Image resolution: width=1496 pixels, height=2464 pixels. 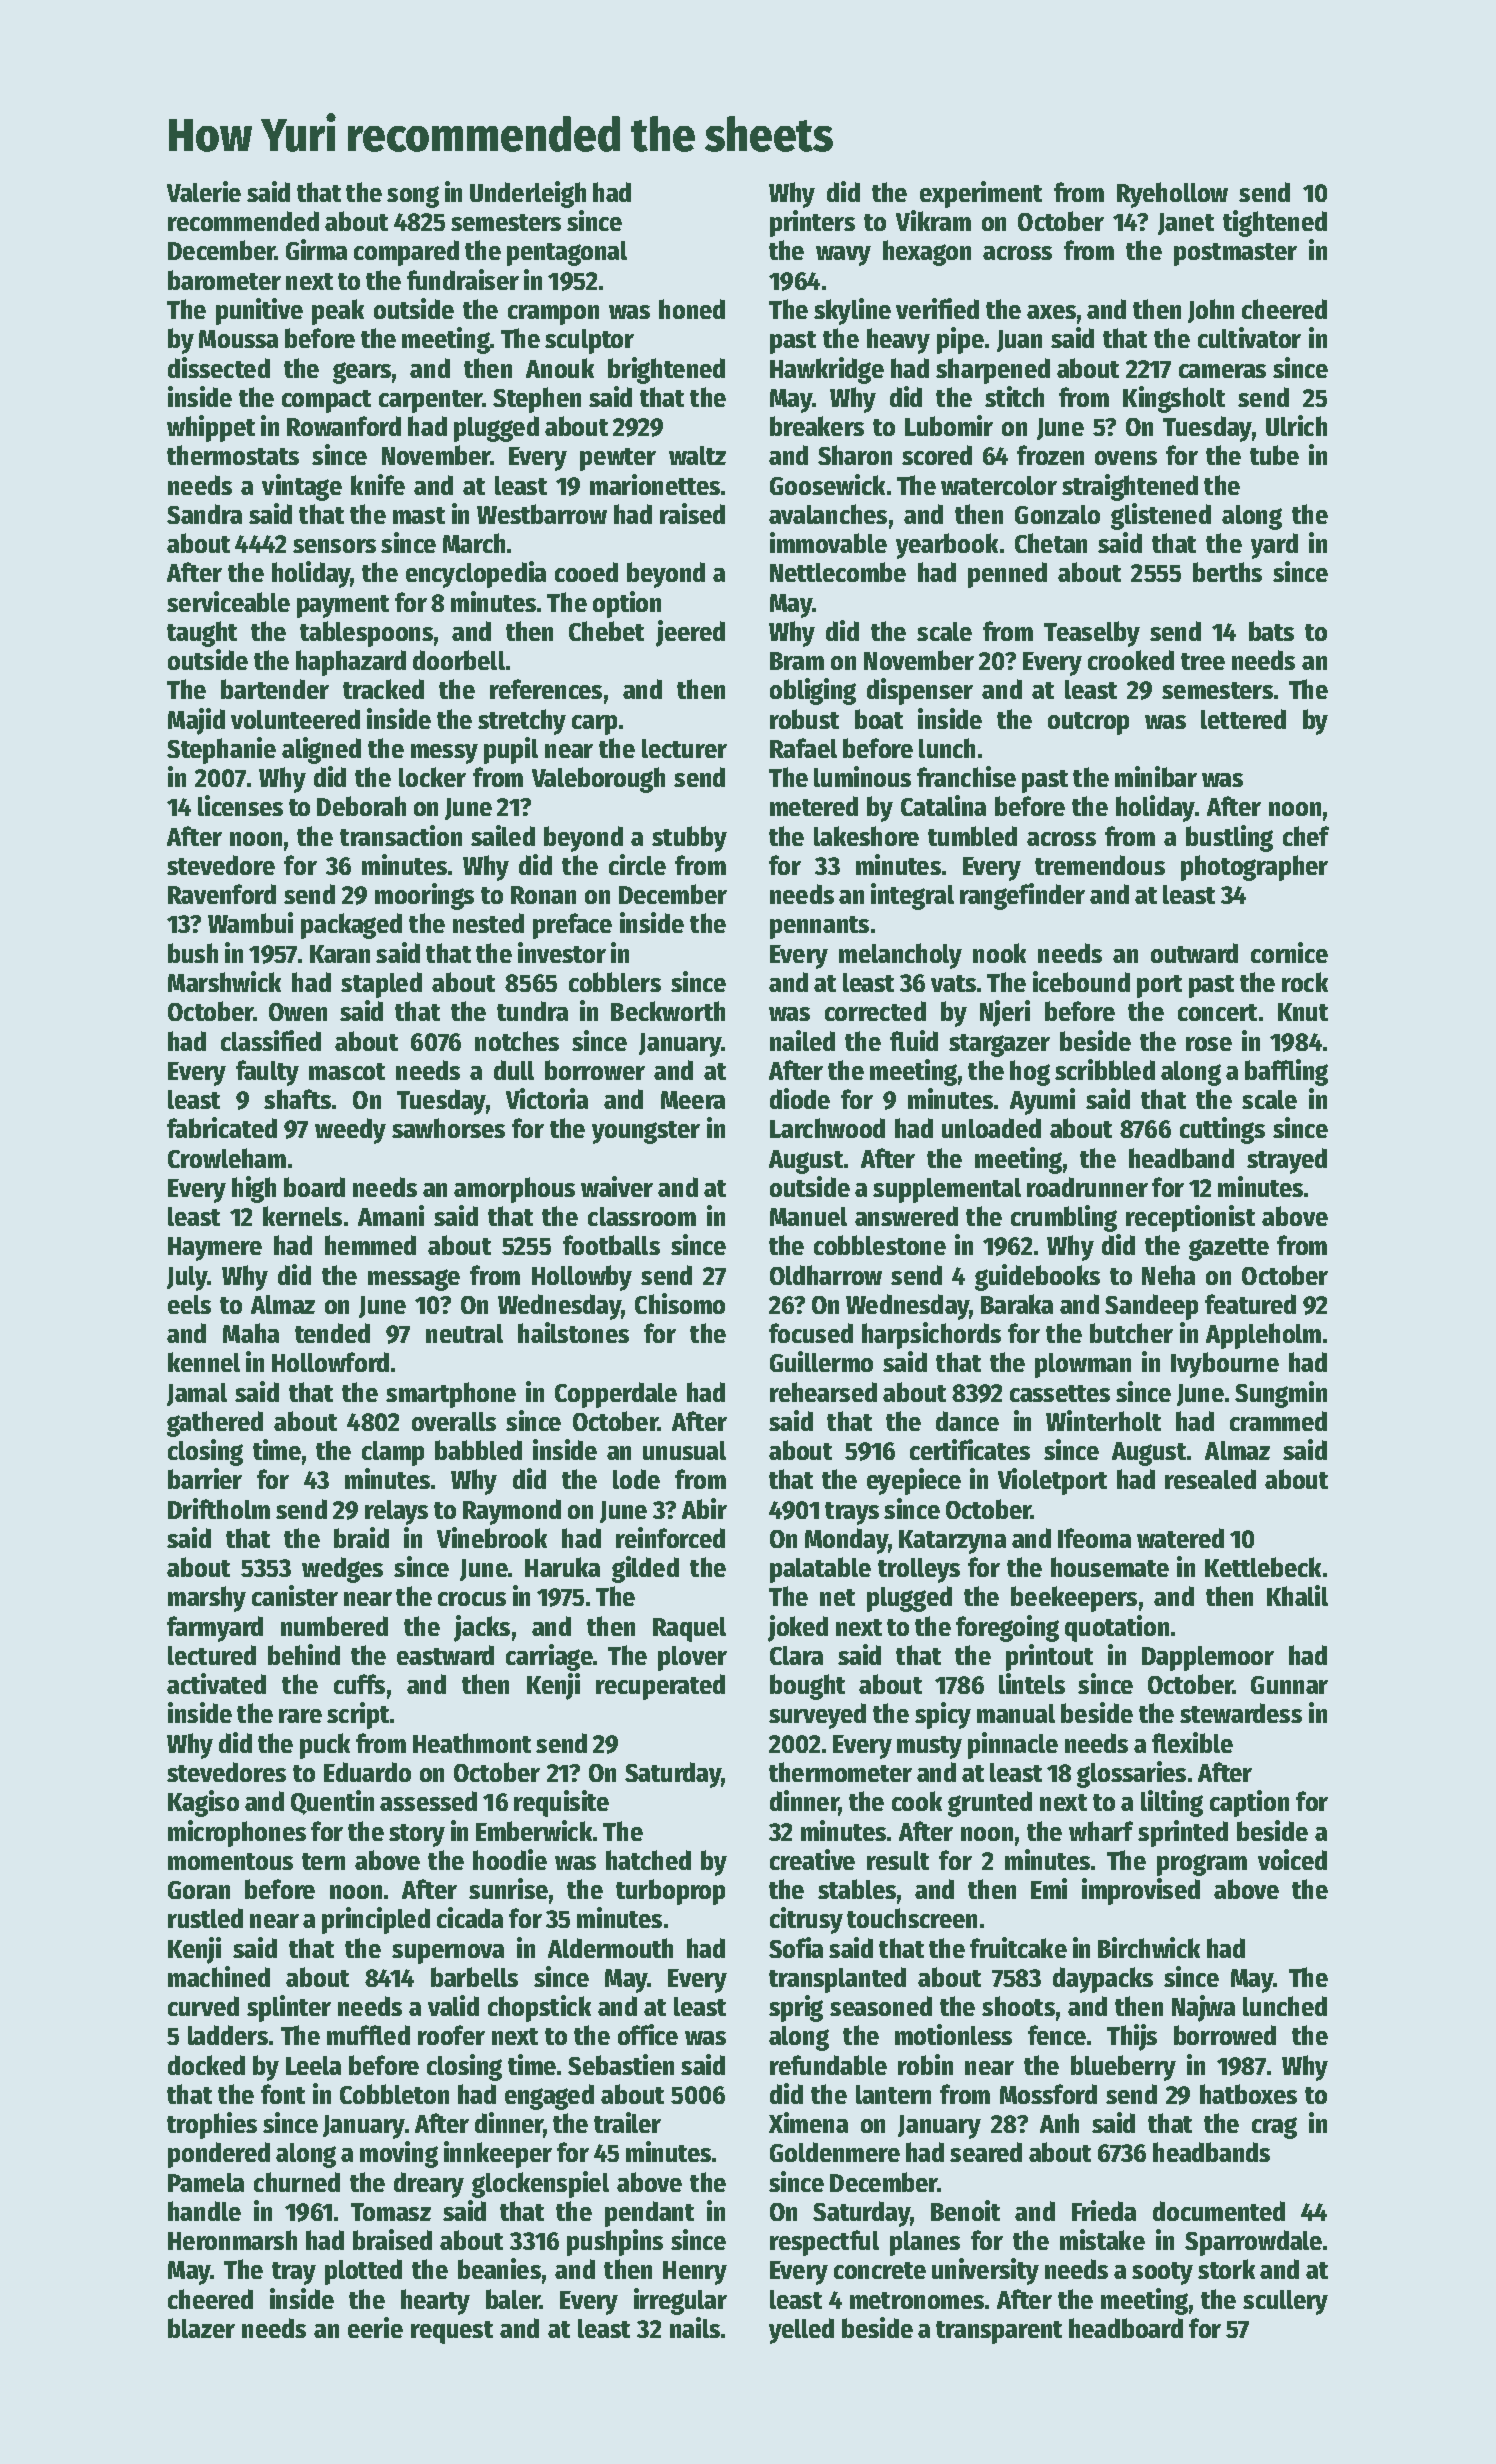 I want to click on knife, so click(x=378, y=484).
